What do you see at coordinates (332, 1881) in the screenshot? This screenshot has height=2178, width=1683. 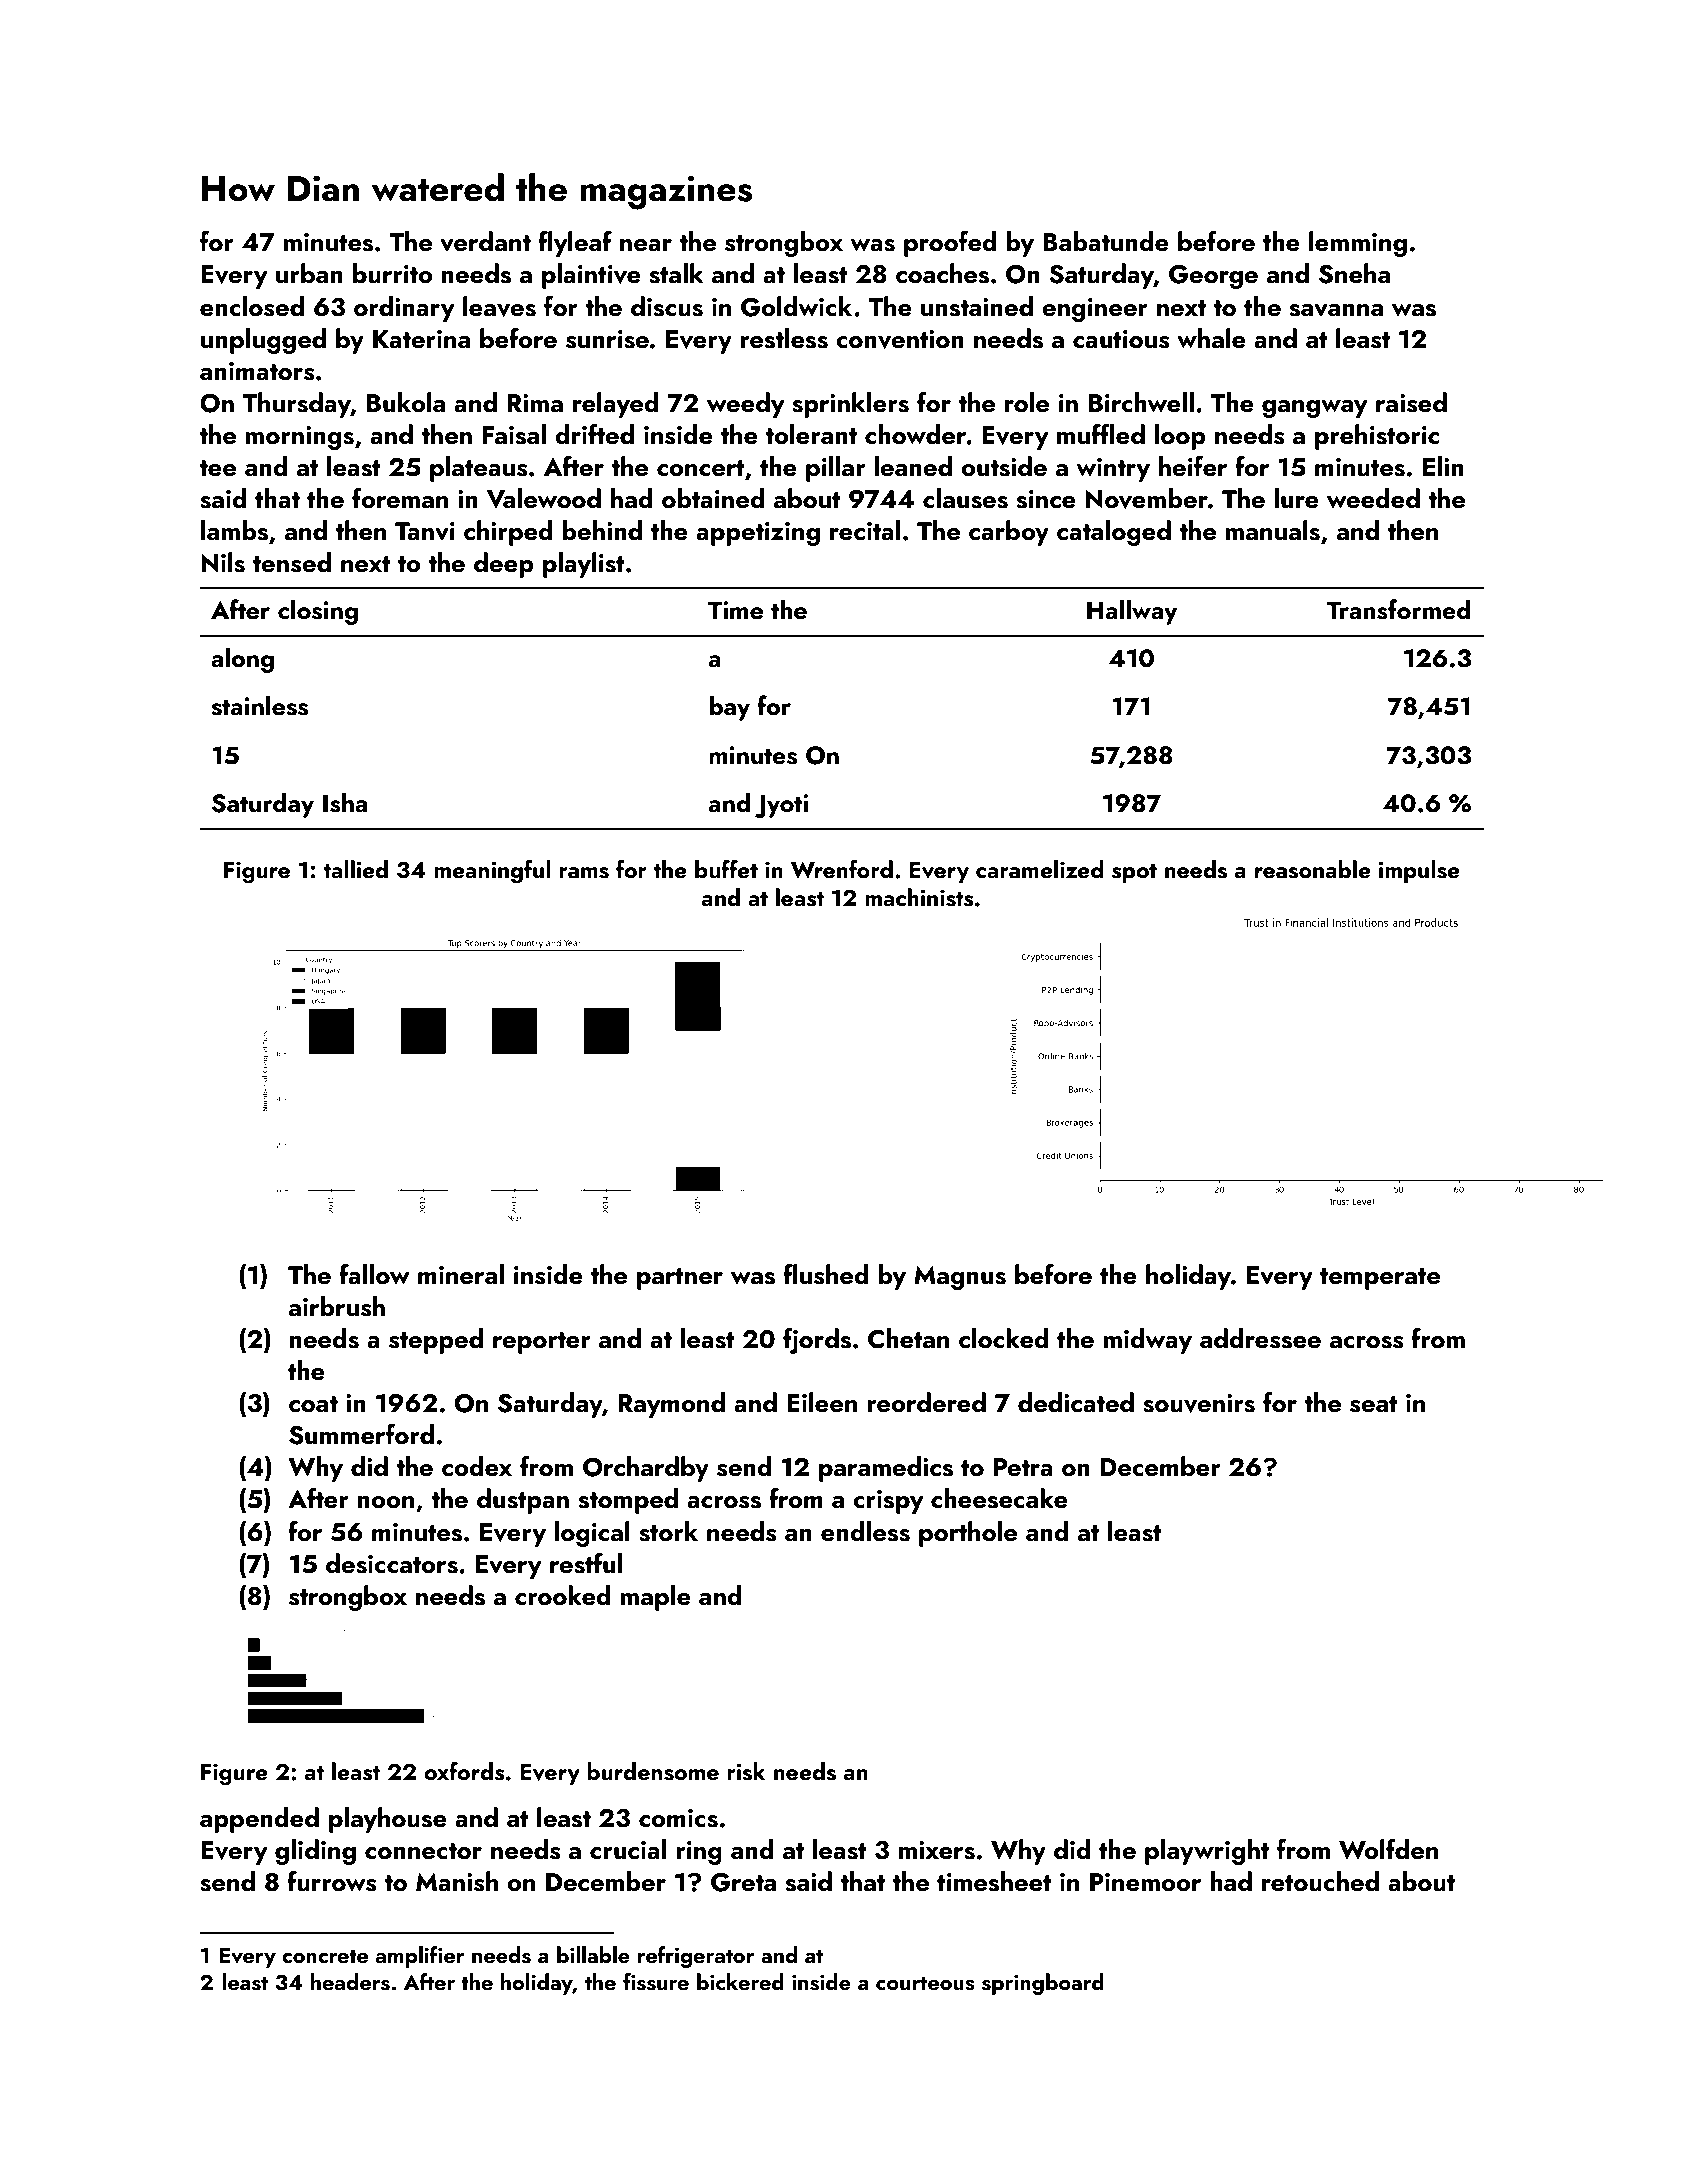 I see `furrows` at bounding box center [332, 1881].
